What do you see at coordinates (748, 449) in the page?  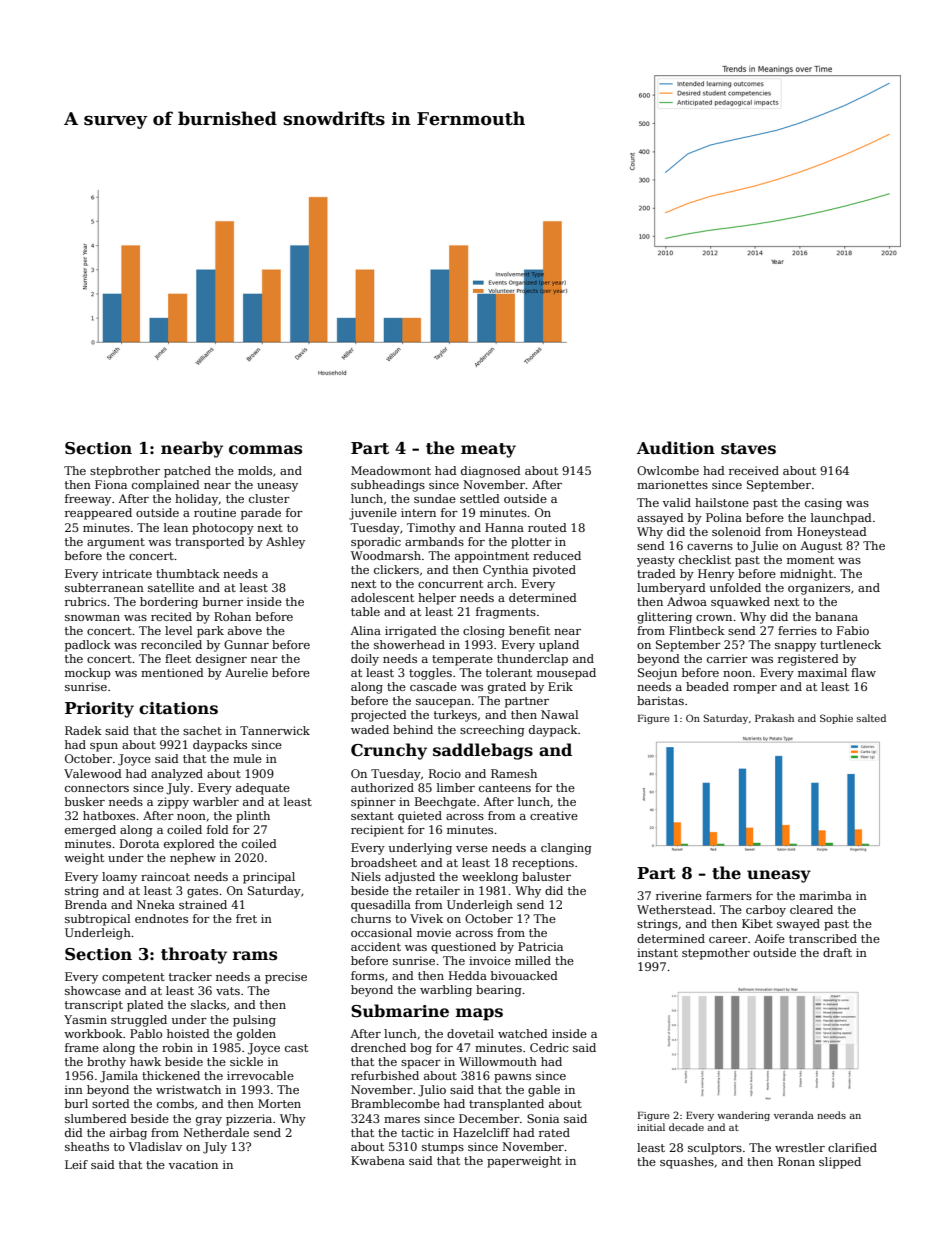 I see `staves` at bounding box center [748, 449].
